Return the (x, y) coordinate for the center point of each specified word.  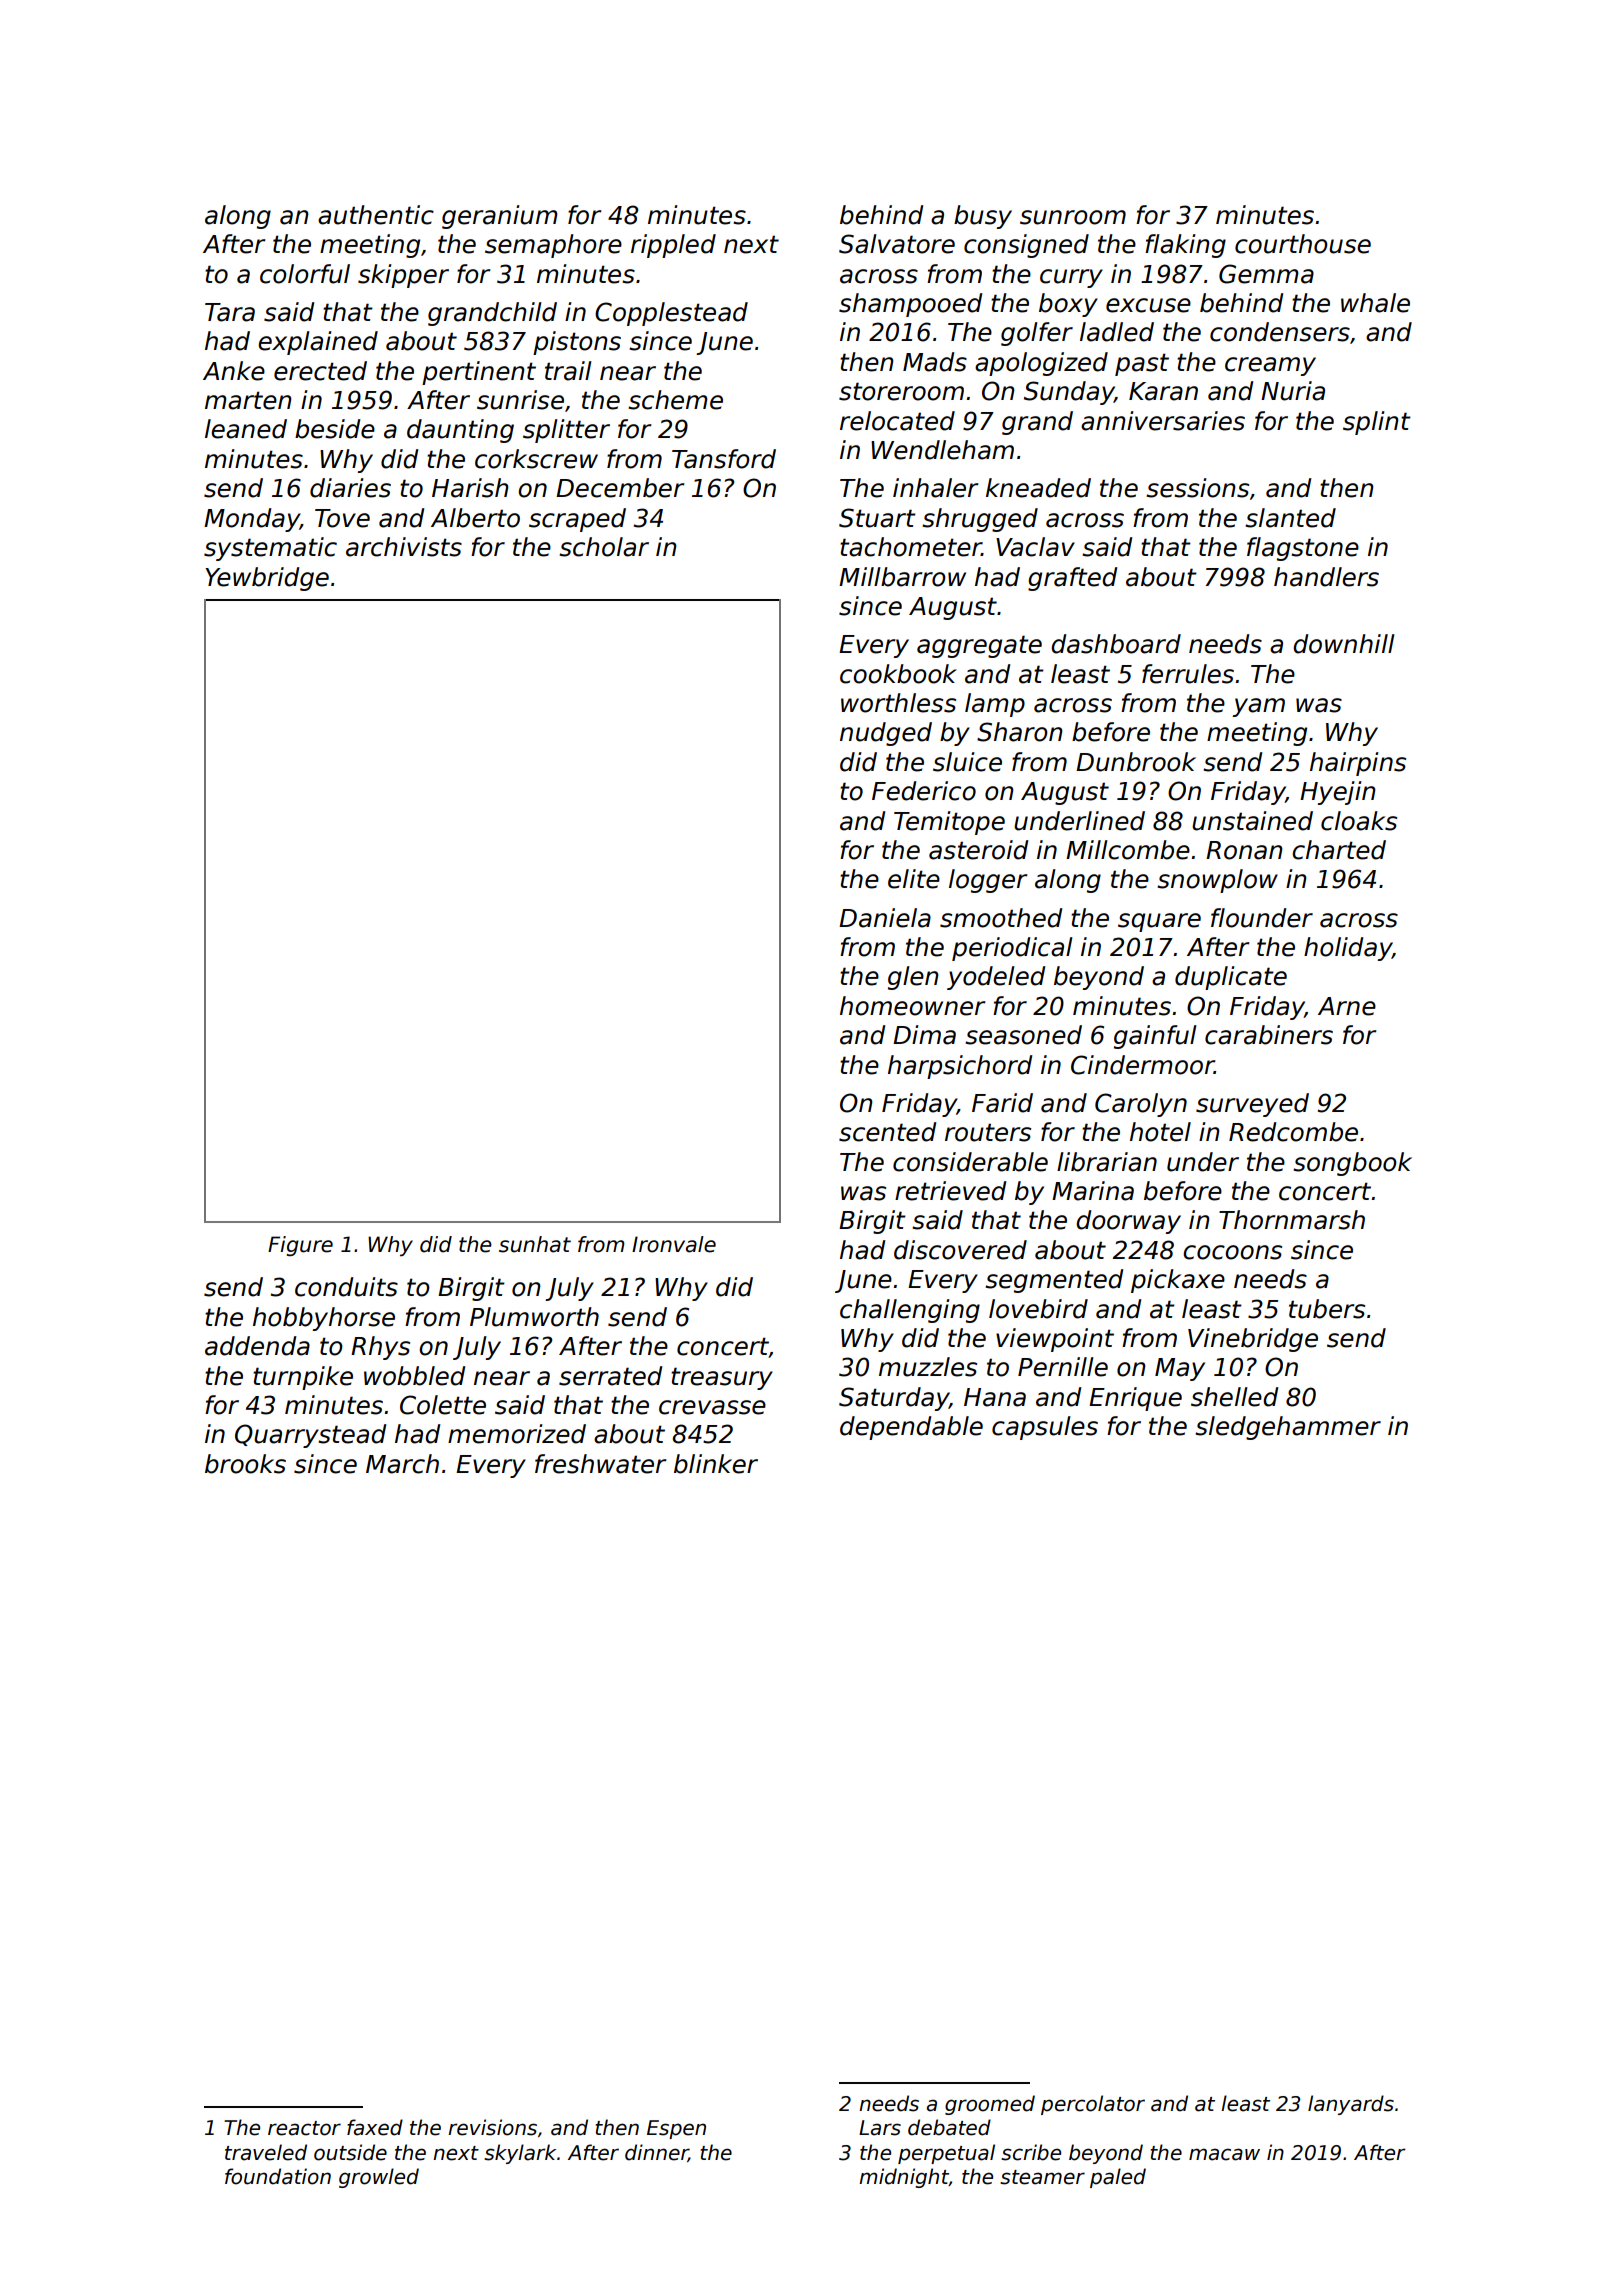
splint (1377, 423)
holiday (1348, 949)
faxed (375, 2127)
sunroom (1073, 217)
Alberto (475, 518)
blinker (716, 1464)
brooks (245, 1464)
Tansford (724, 459)
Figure (300, 1246)
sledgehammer (1288, 1428)
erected (320, 371)
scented (887, 1132)
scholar (604, 547)
